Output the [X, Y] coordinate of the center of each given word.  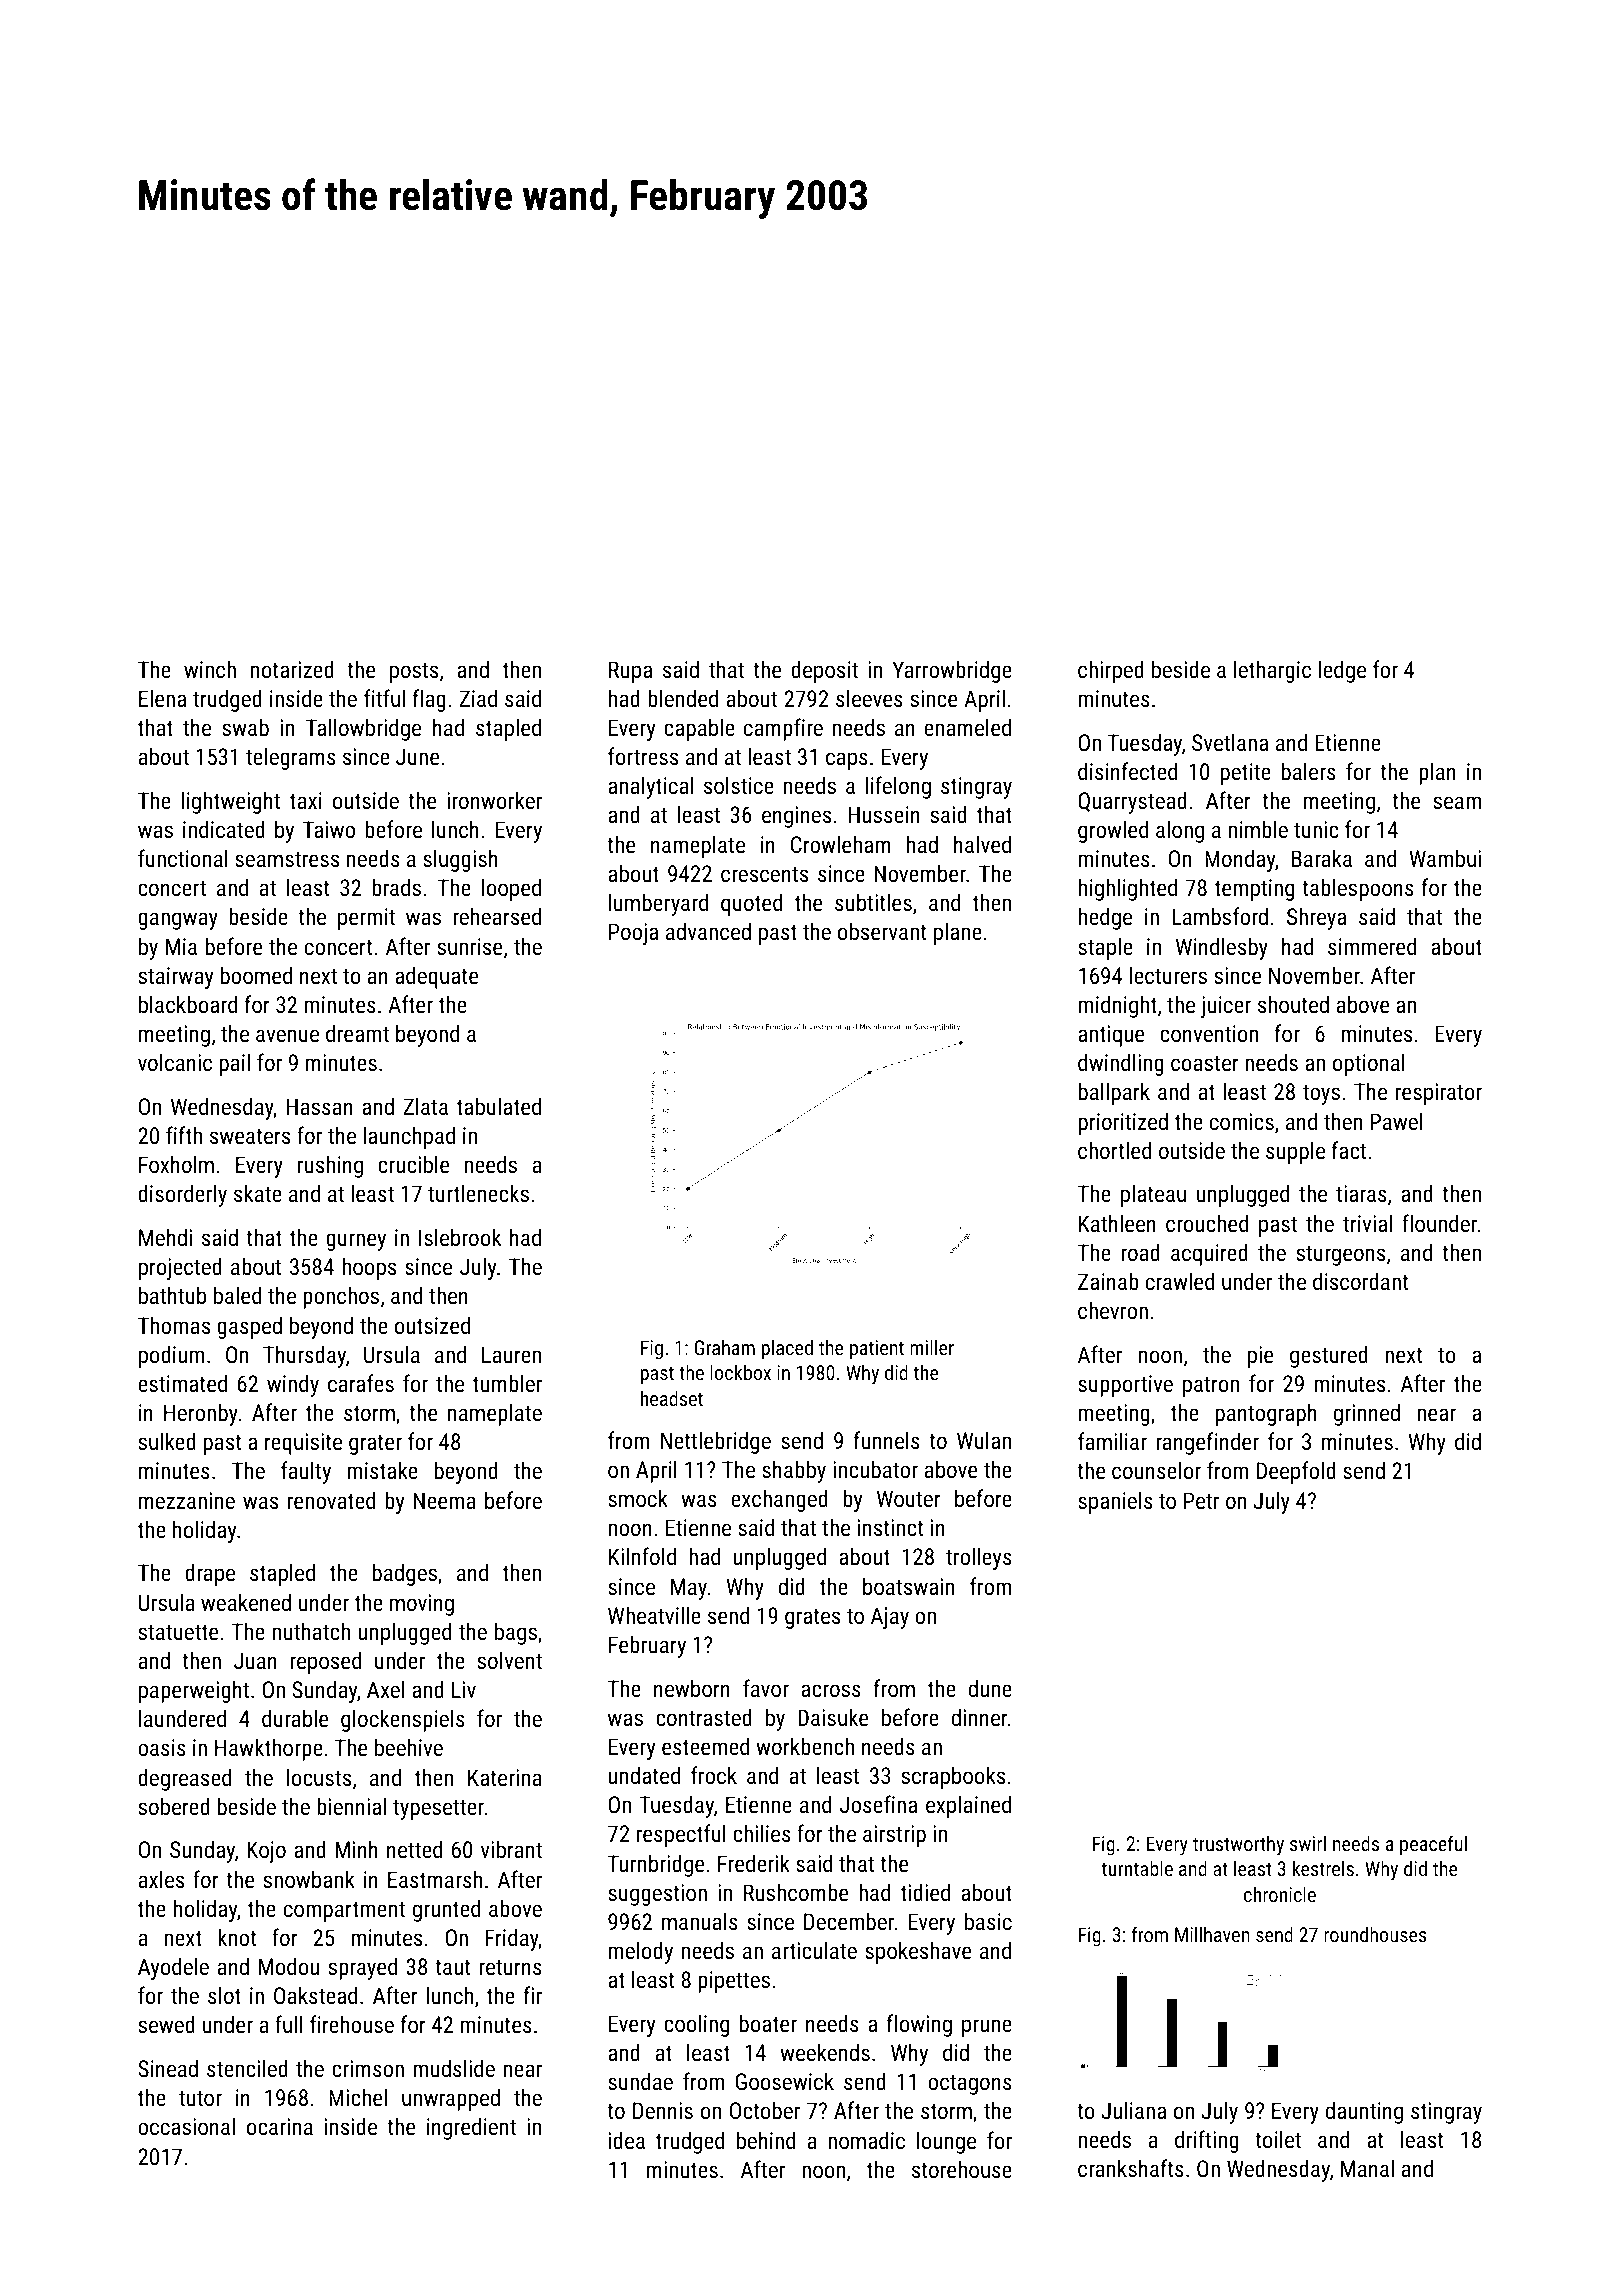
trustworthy [1238, 1845]
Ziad [478, 698]
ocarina [280, 2126]
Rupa [630, 672]
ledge [1342, 671]
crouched [1207, 1223]
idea [627, 2140]
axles [161, 1879]
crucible [413, 1164]
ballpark [1114, 1093]
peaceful [1433, 1845]
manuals [700, 1921]
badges [405, 1574]
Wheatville [654, 1615]
